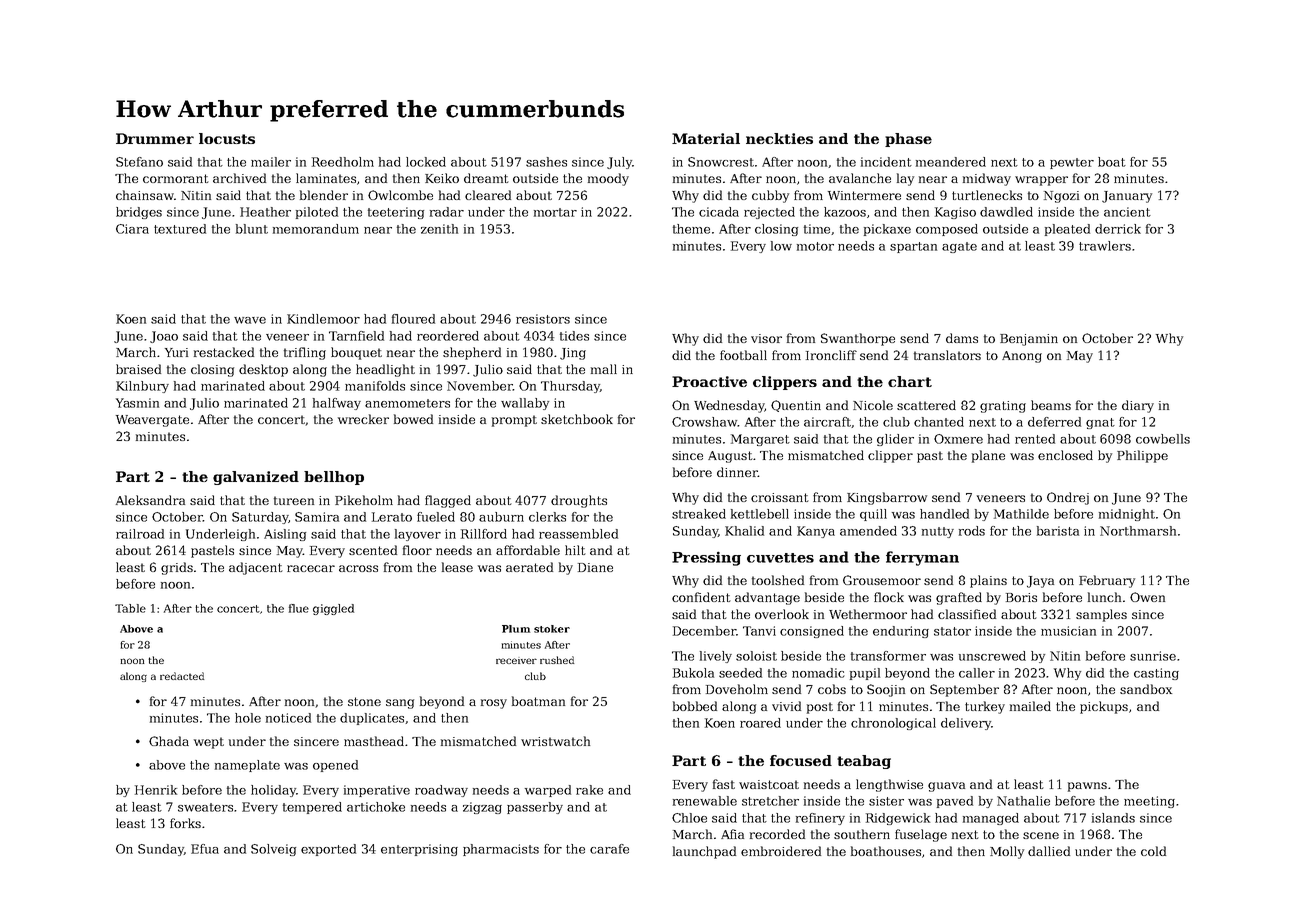  What do you see at coordinates (1087, 787) in the image?
I see `pawns` at bounding box center [1087, 787].
